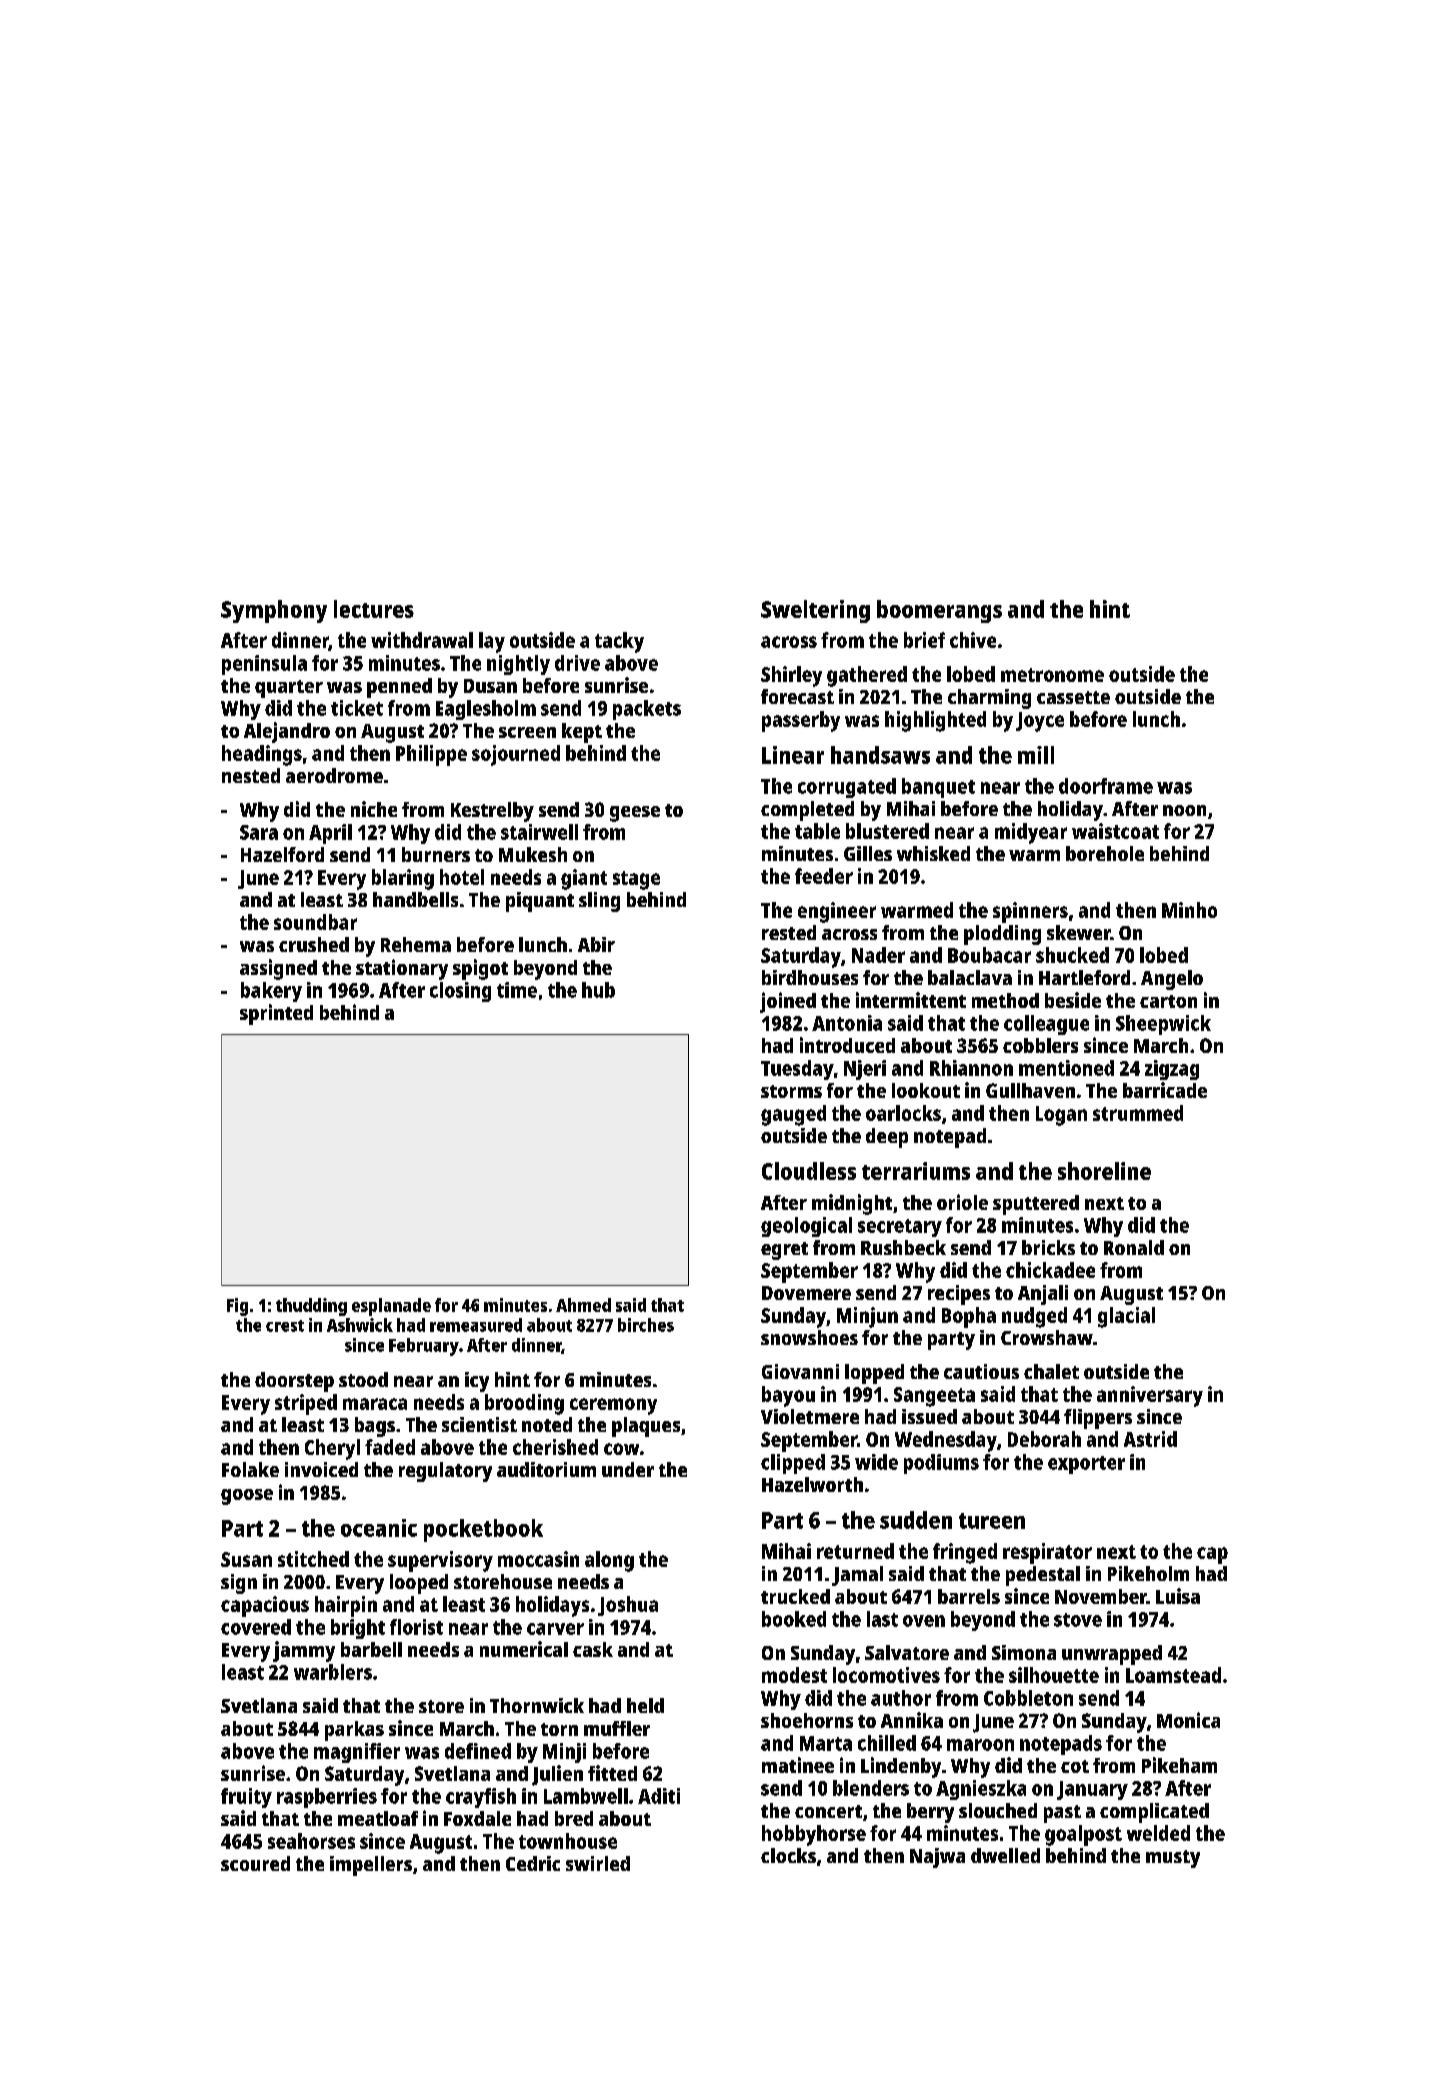 The height and width of the document is (2100, 1450). I want to click on podiums, so click(941, 1464).
